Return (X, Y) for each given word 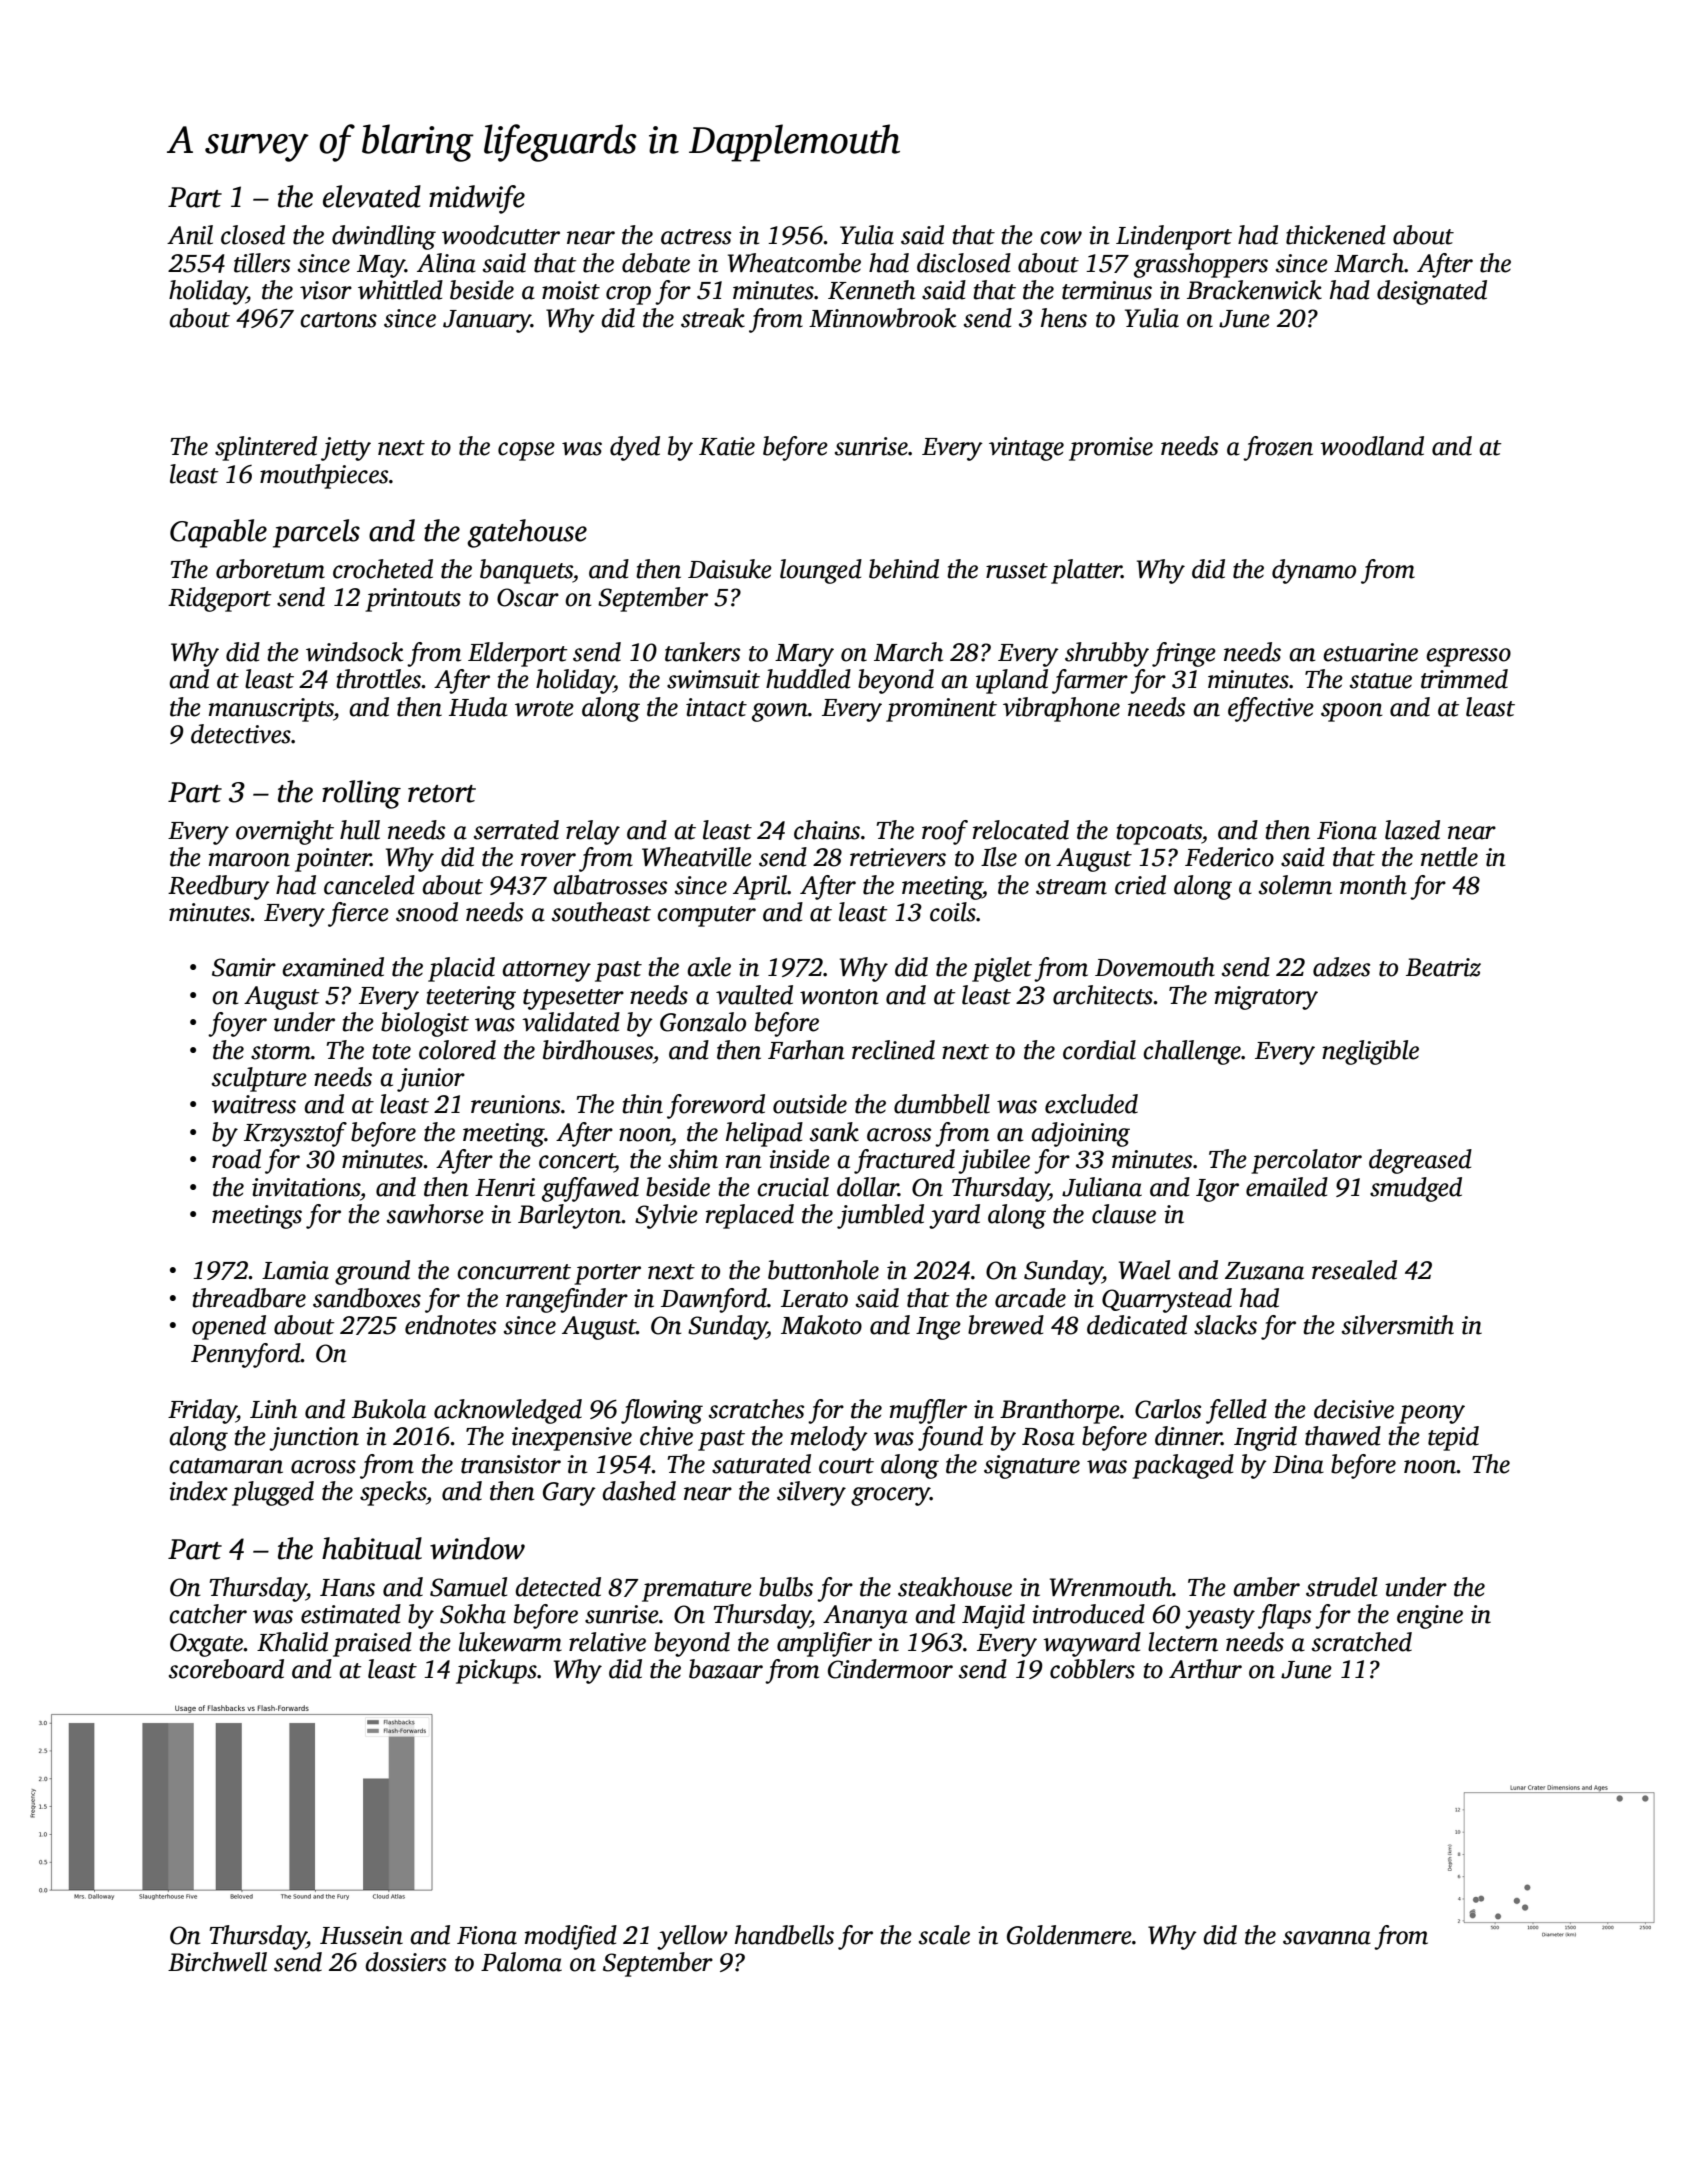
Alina (446, 263)
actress (696, 237)
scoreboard (226, 1669)
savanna (1327, 1938)
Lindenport (1174, 237)
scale (944, 1935)
